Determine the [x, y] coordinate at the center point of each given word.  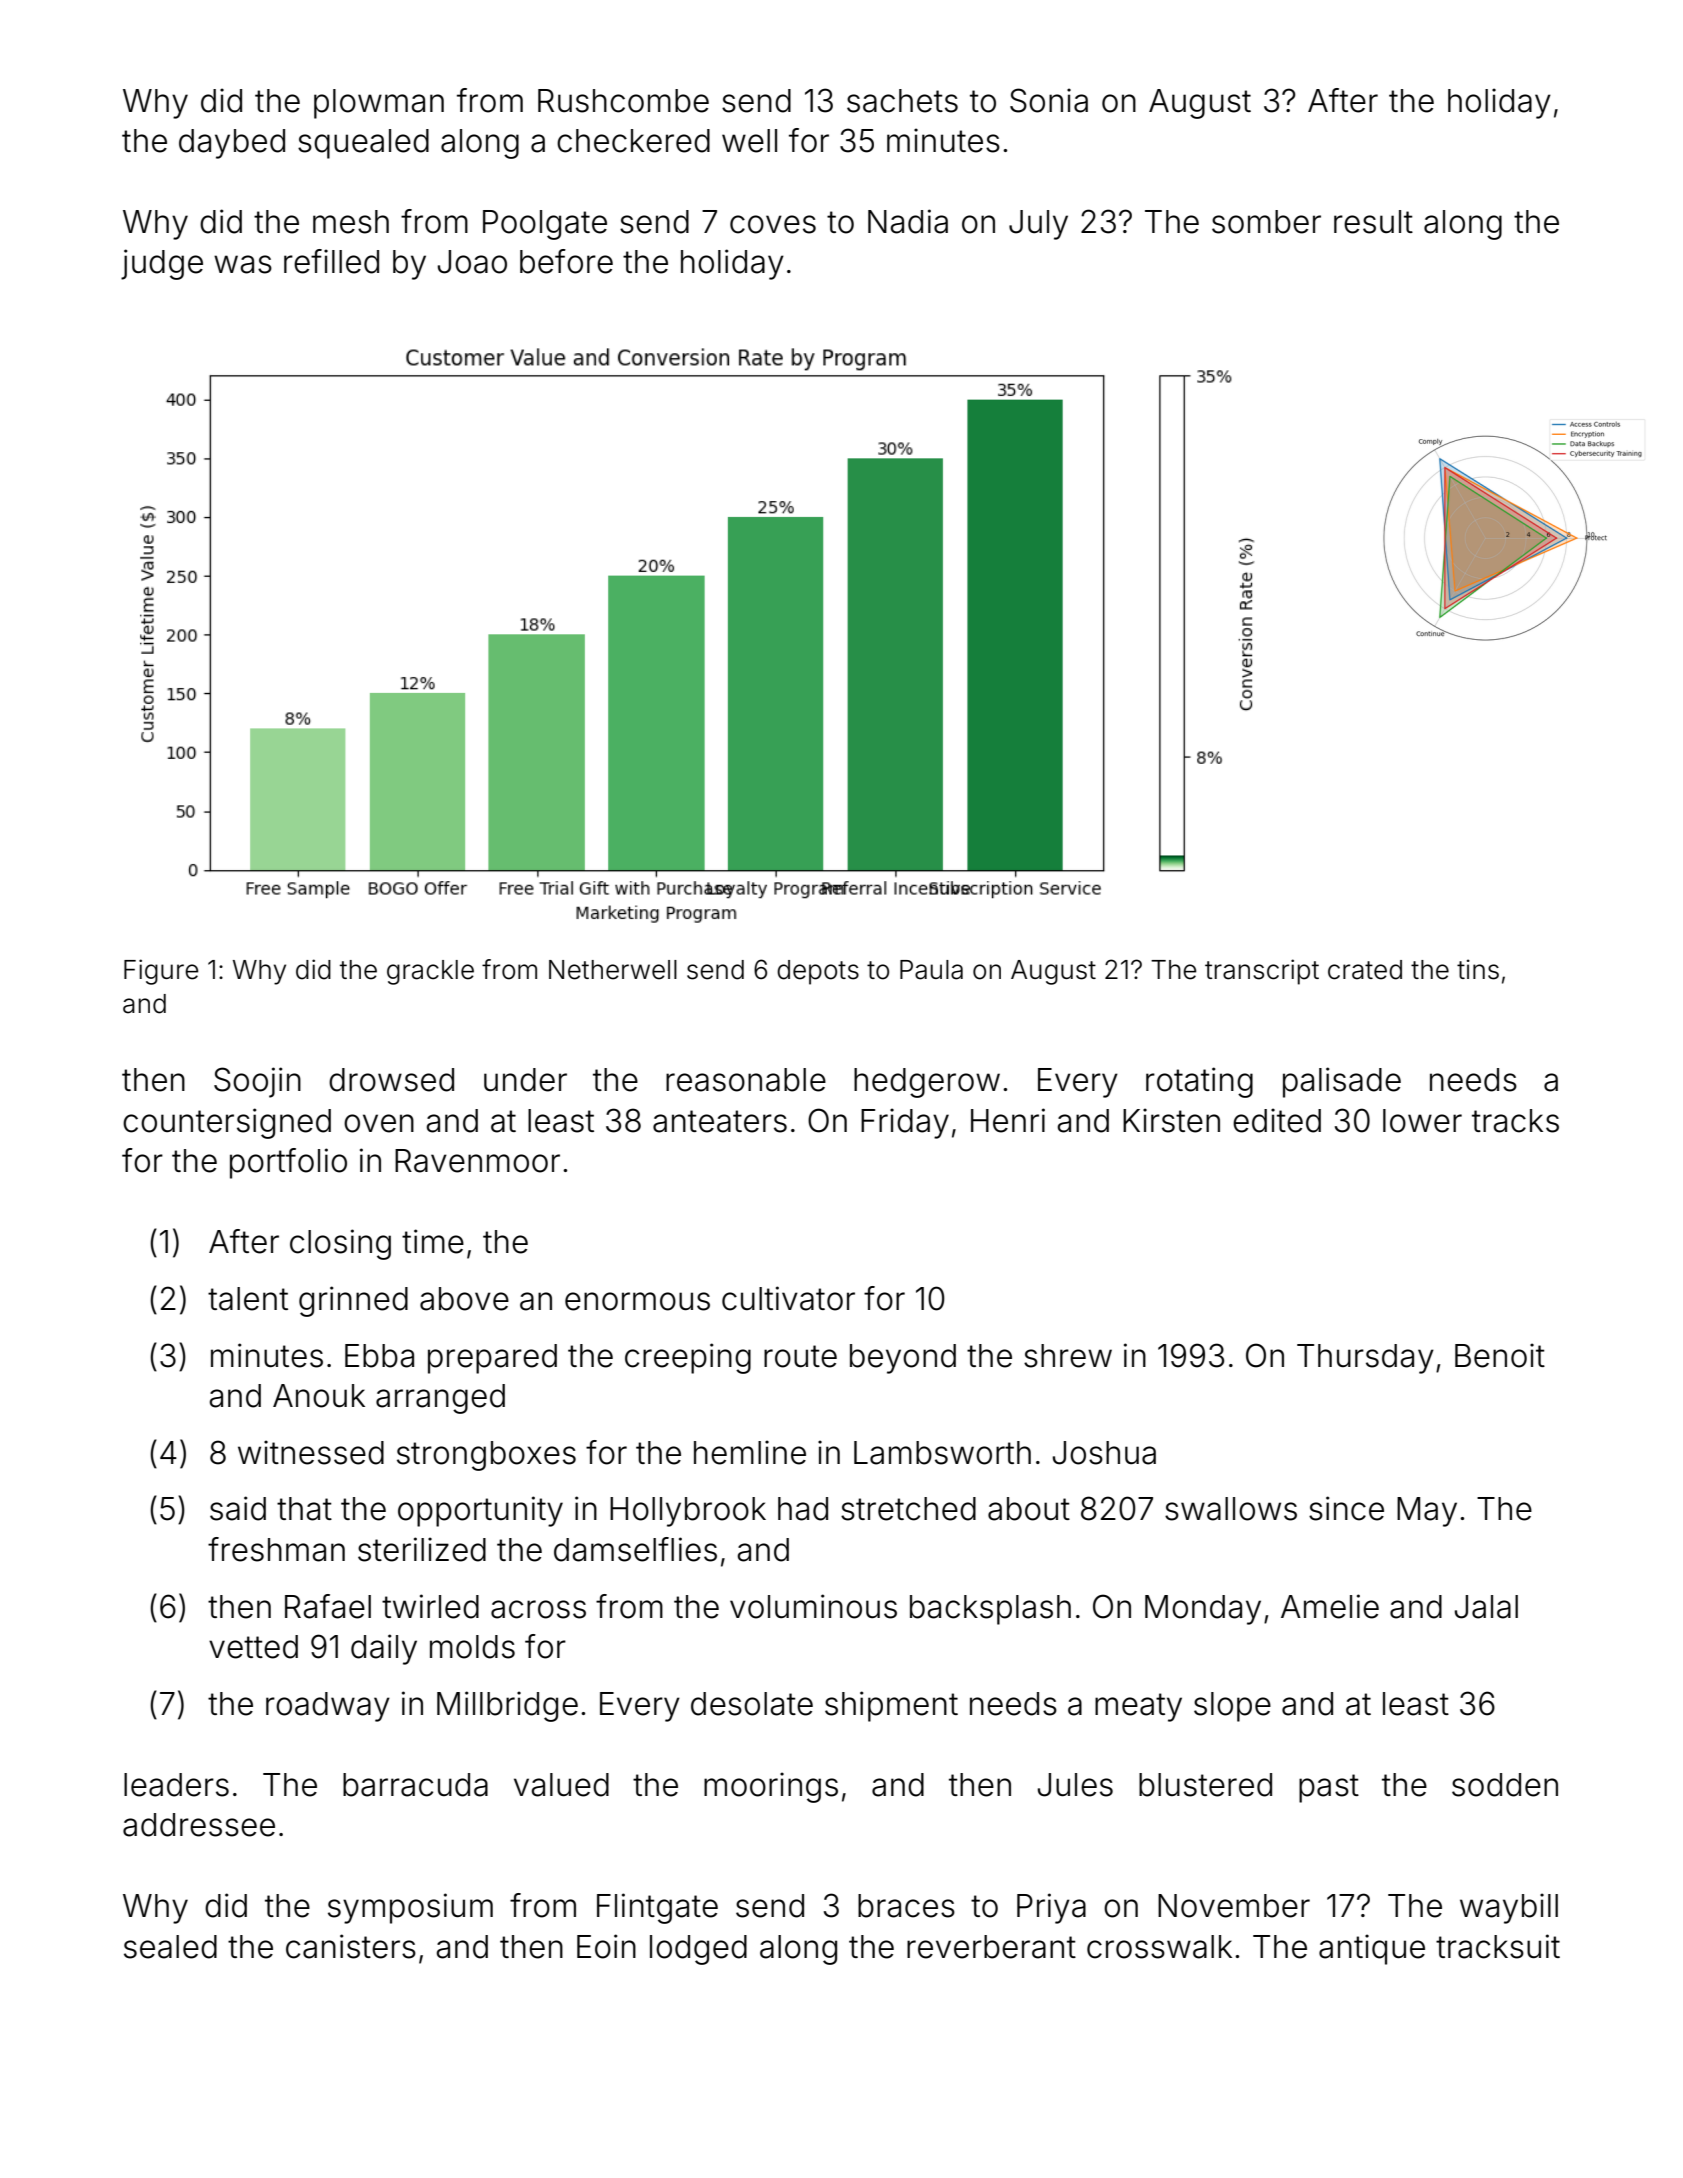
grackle [430, 972]
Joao [472, 262]
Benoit [1500, 1355]
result [1373, 222]
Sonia [1049, 100]
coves [773, 224]
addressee [199, 1825]
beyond [903, 1359]
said [238, 1508]
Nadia [908, 221]
